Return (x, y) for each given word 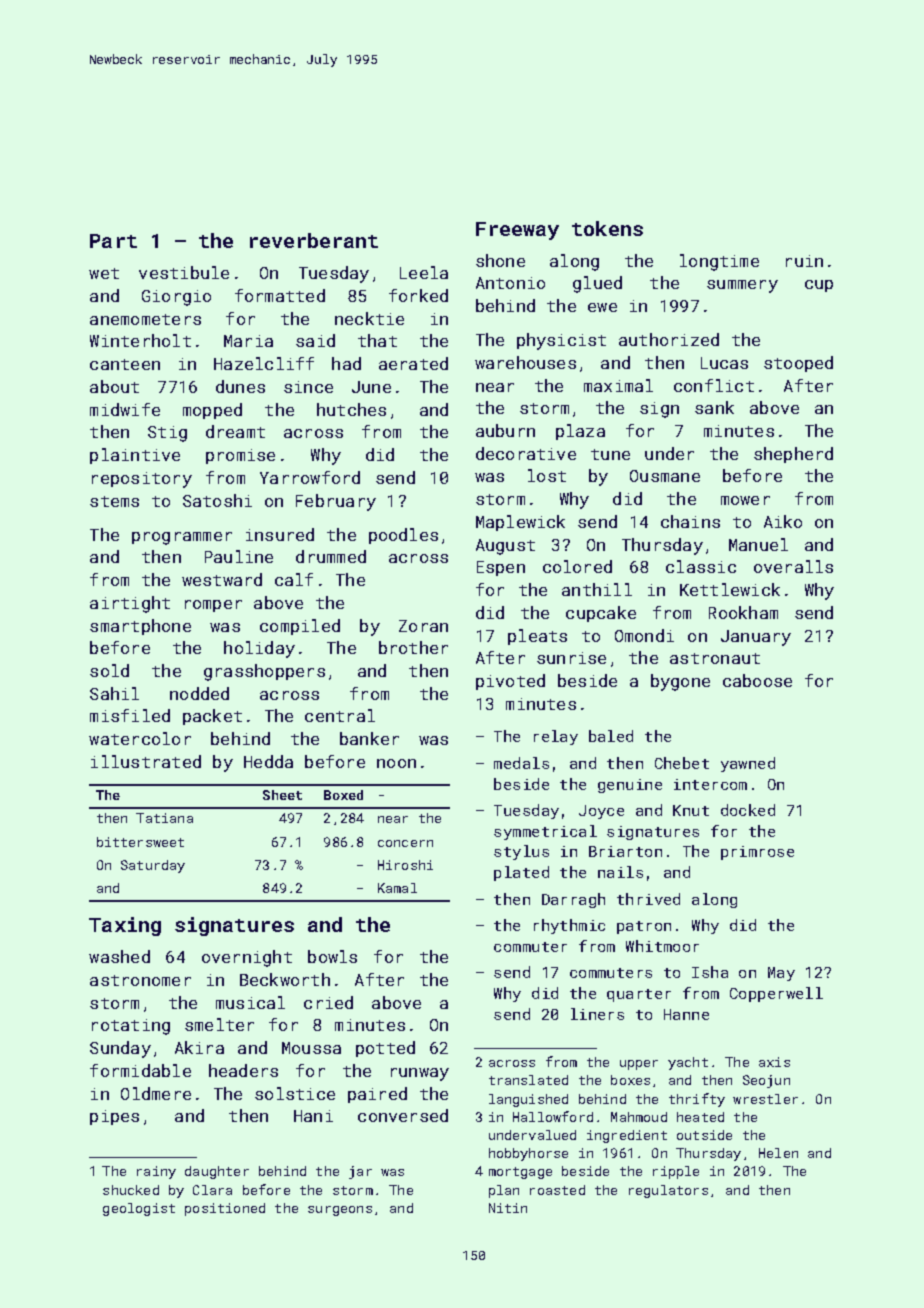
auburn (505, 430)
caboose (757, 680)
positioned (225, 1209)
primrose (757, 853)
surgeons (340, 1211)
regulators (668, 1191)
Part (113, 241)
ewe (602, 307)
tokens (607, 228)
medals (521, 763)
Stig (167, 434)
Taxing (125, 926)
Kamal (397, 888)
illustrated (146, 761)
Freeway (517, 231)
